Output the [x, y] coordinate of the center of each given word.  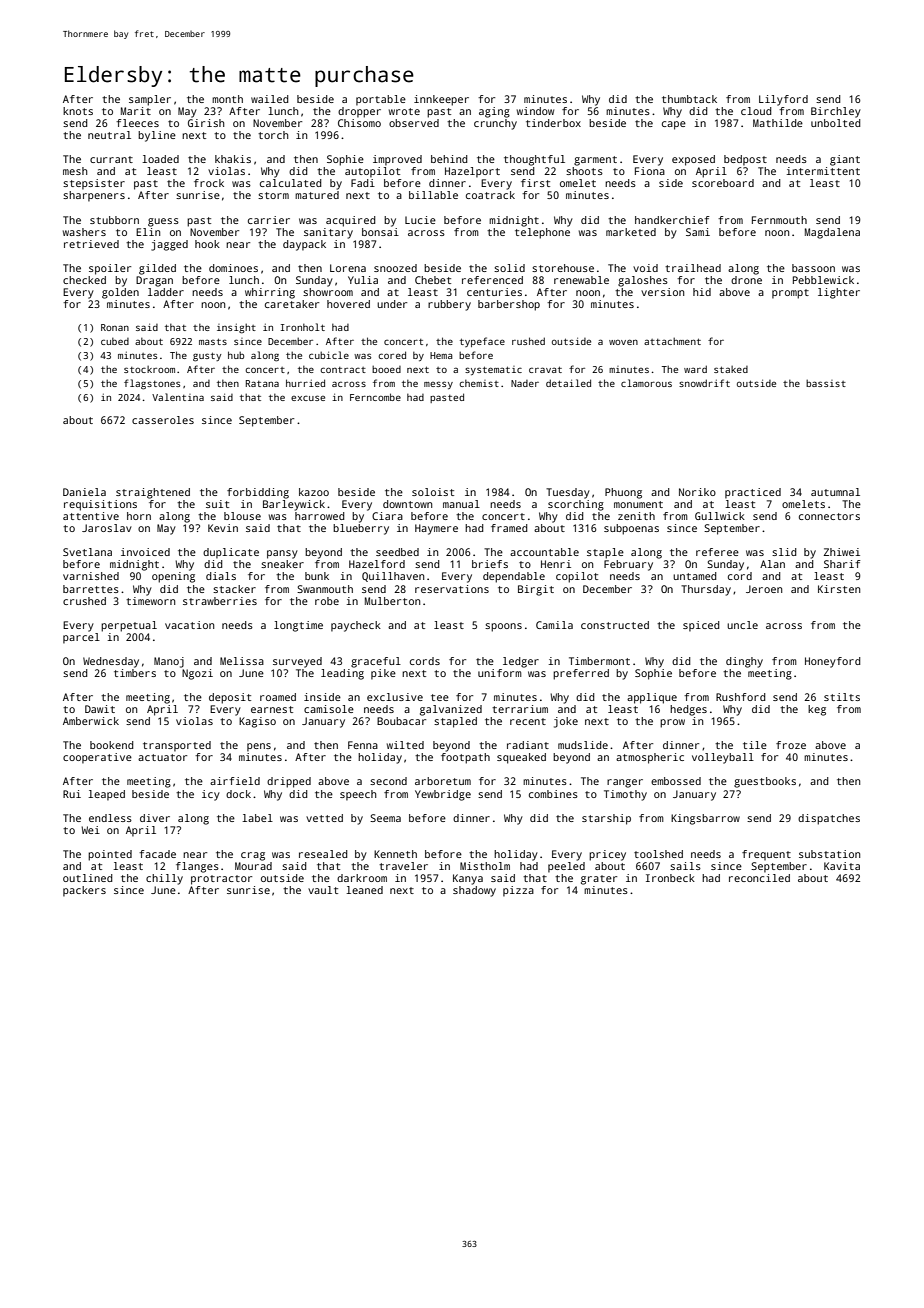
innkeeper [441, 100]
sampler [150, 100]
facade [157, 854]
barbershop [509, 305]
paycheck [356, 626]
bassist [826, 383]
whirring [270, 293]
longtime [298, 626]
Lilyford [783, 100]
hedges [688, 710]
